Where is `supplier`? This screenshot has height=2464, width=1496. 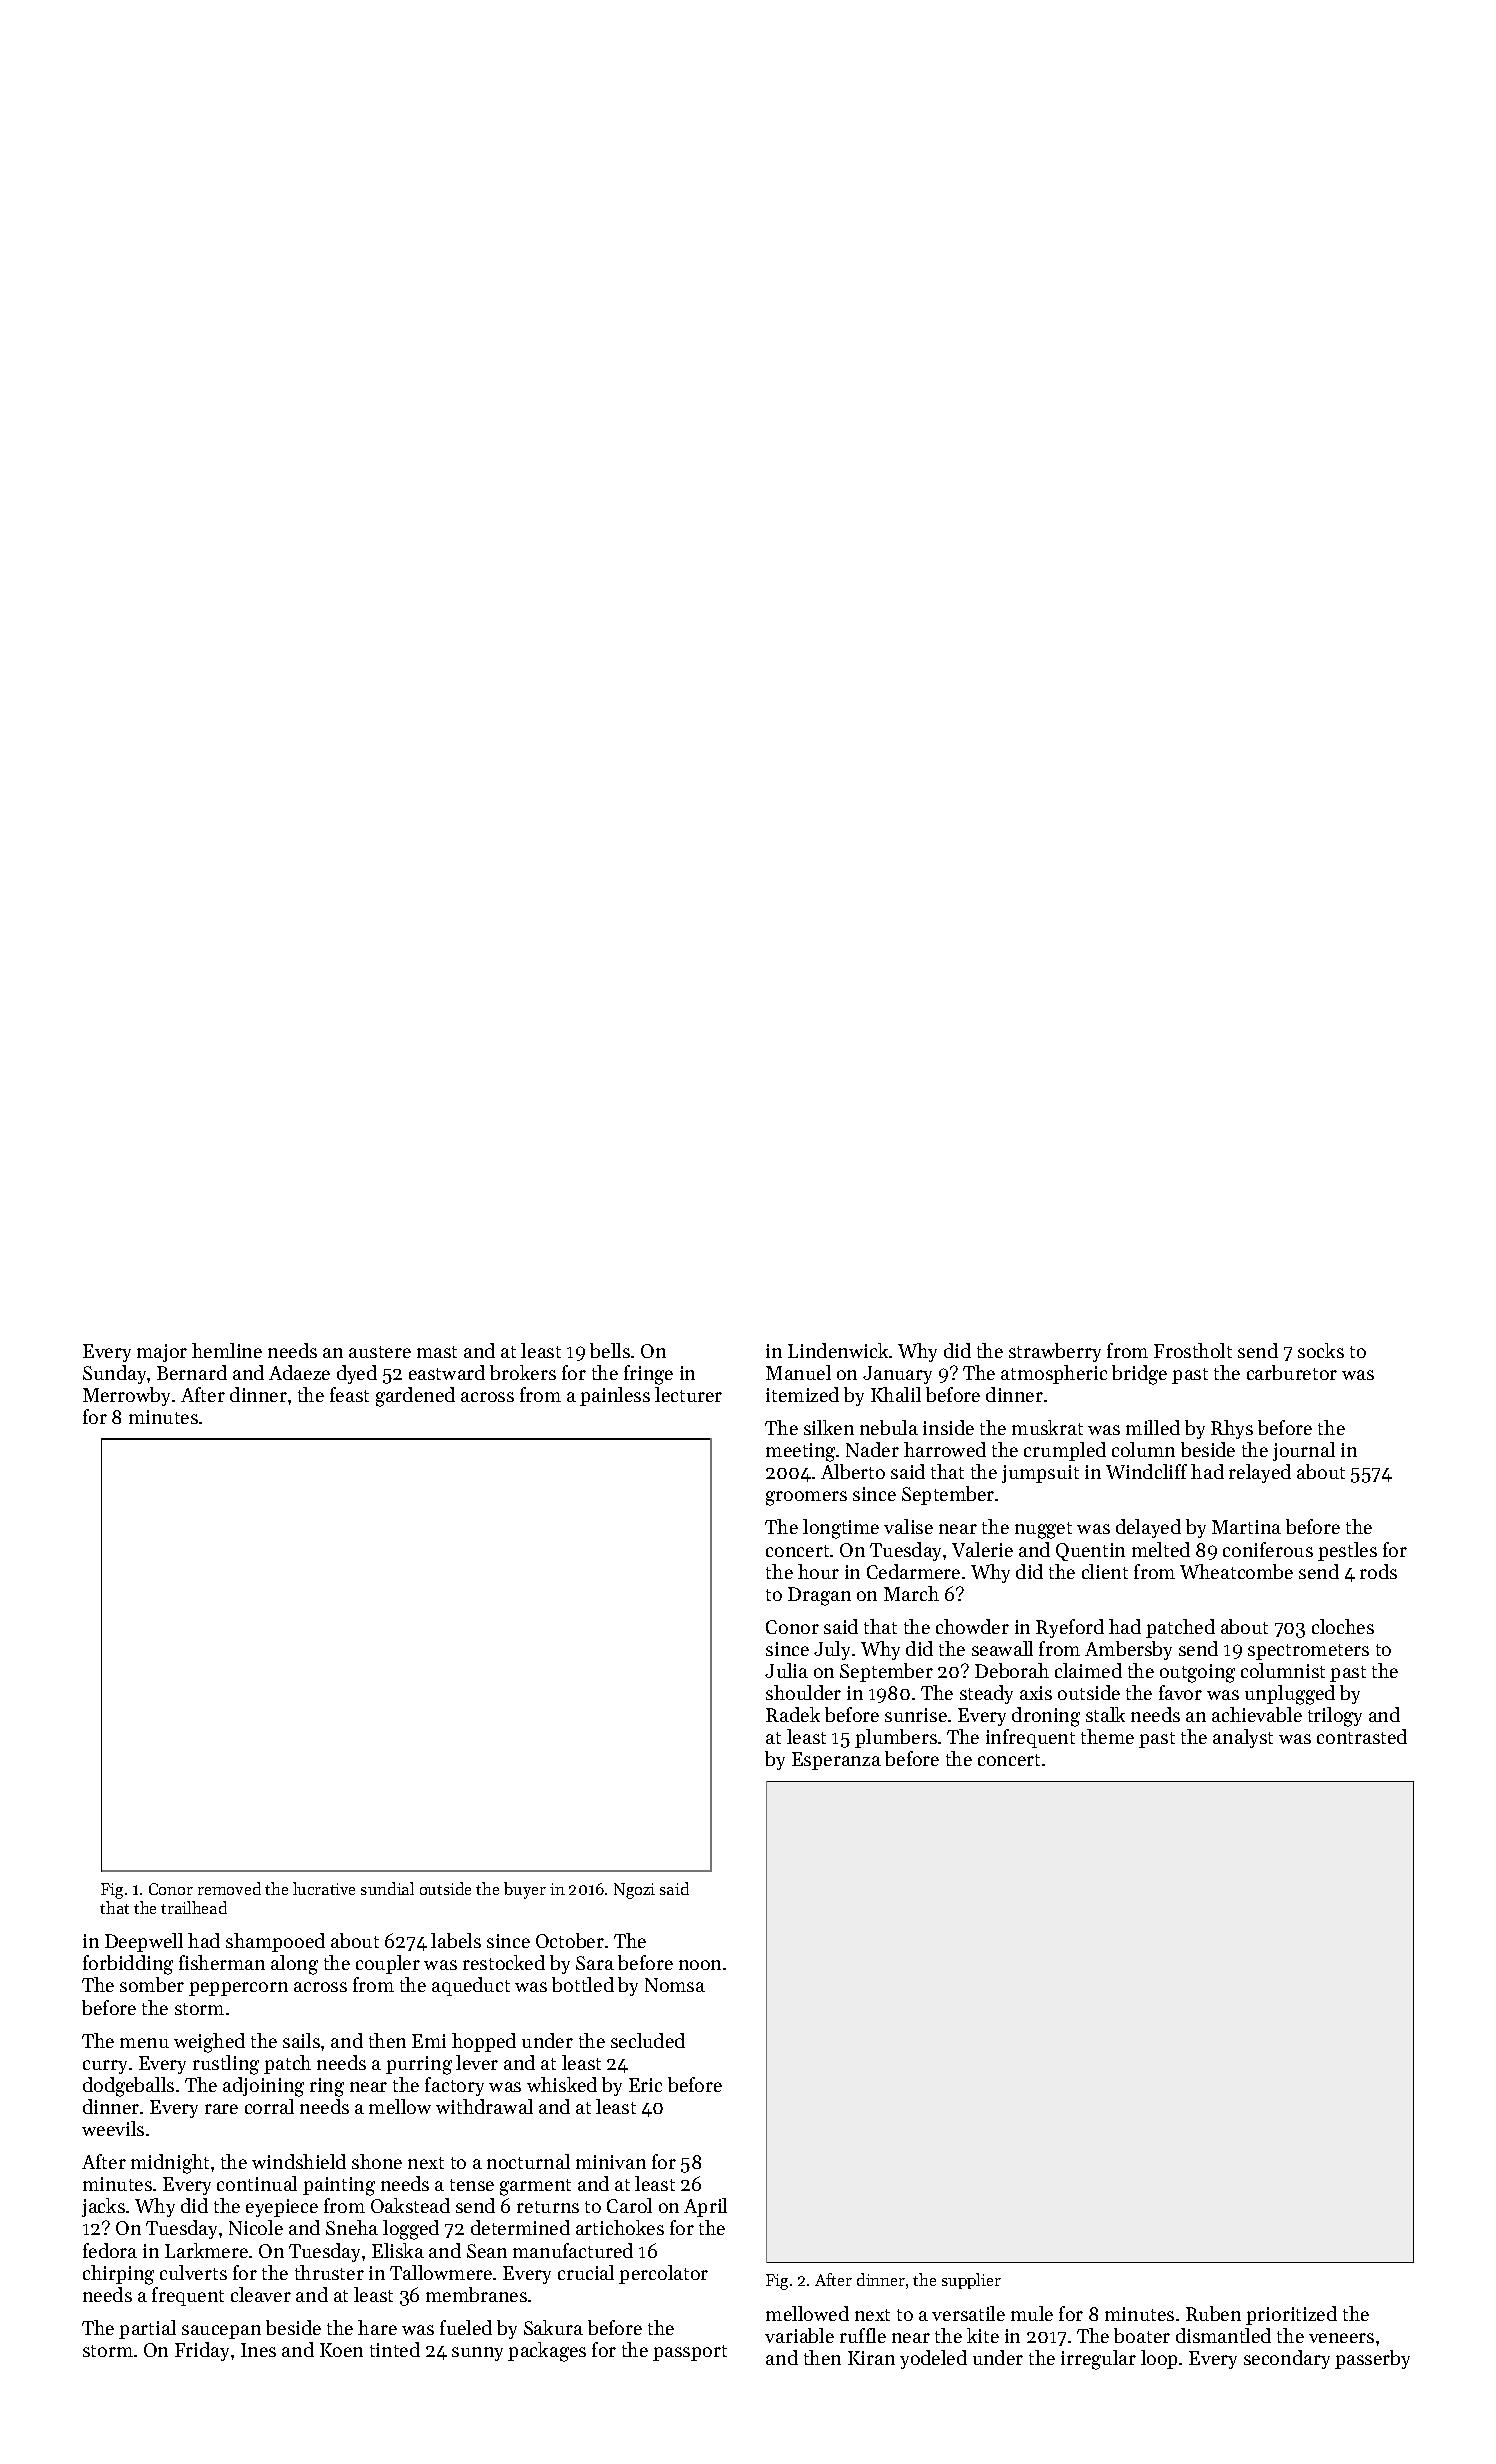 supplier is located at coordinates (971, 2281).
